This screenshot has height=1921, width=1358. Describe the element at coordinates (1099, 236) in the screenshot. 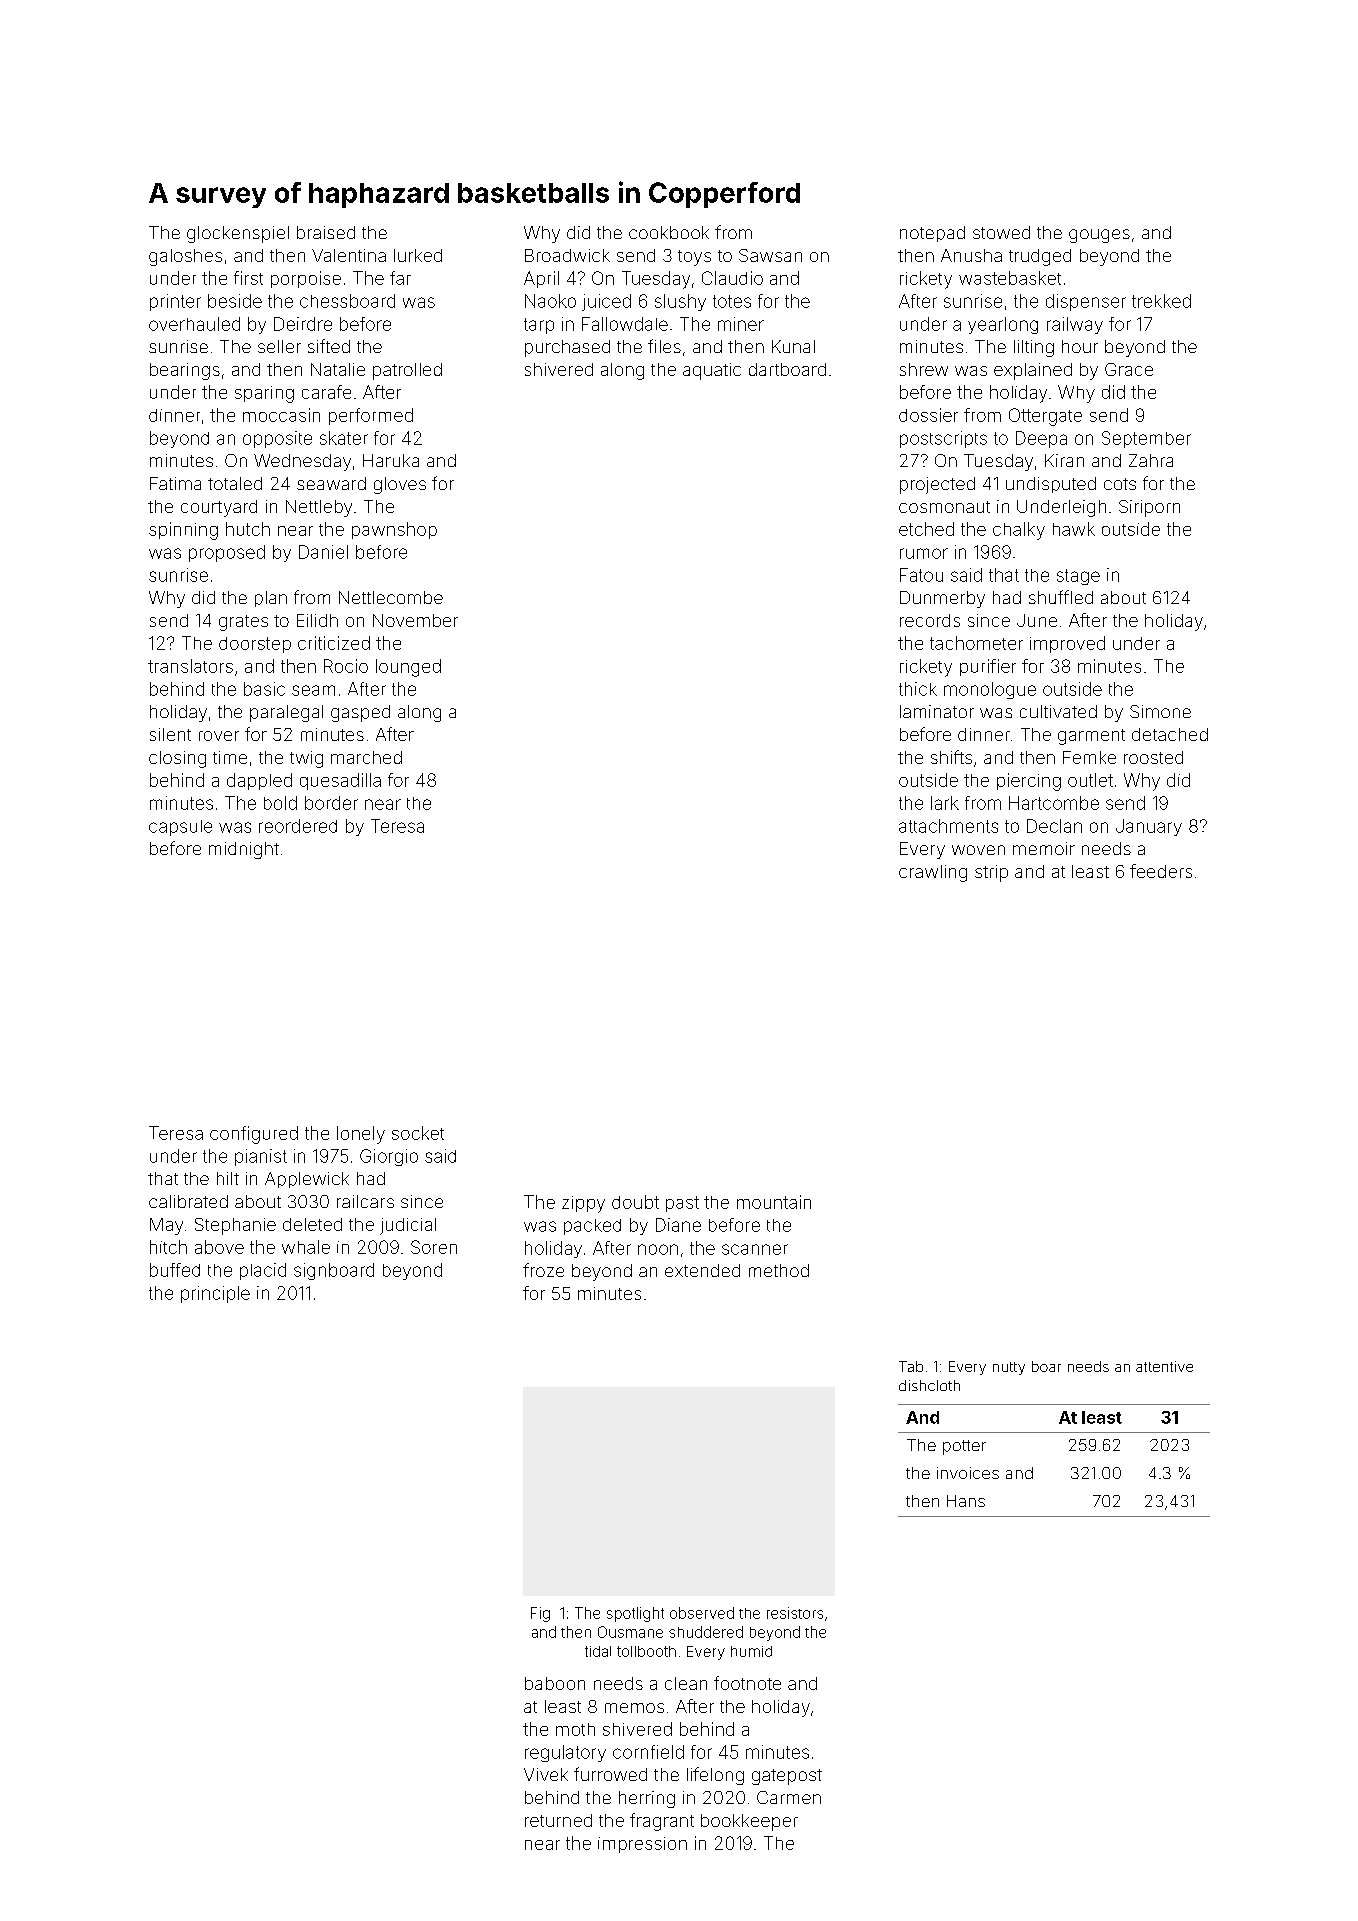

I see `gouges` at that location.
